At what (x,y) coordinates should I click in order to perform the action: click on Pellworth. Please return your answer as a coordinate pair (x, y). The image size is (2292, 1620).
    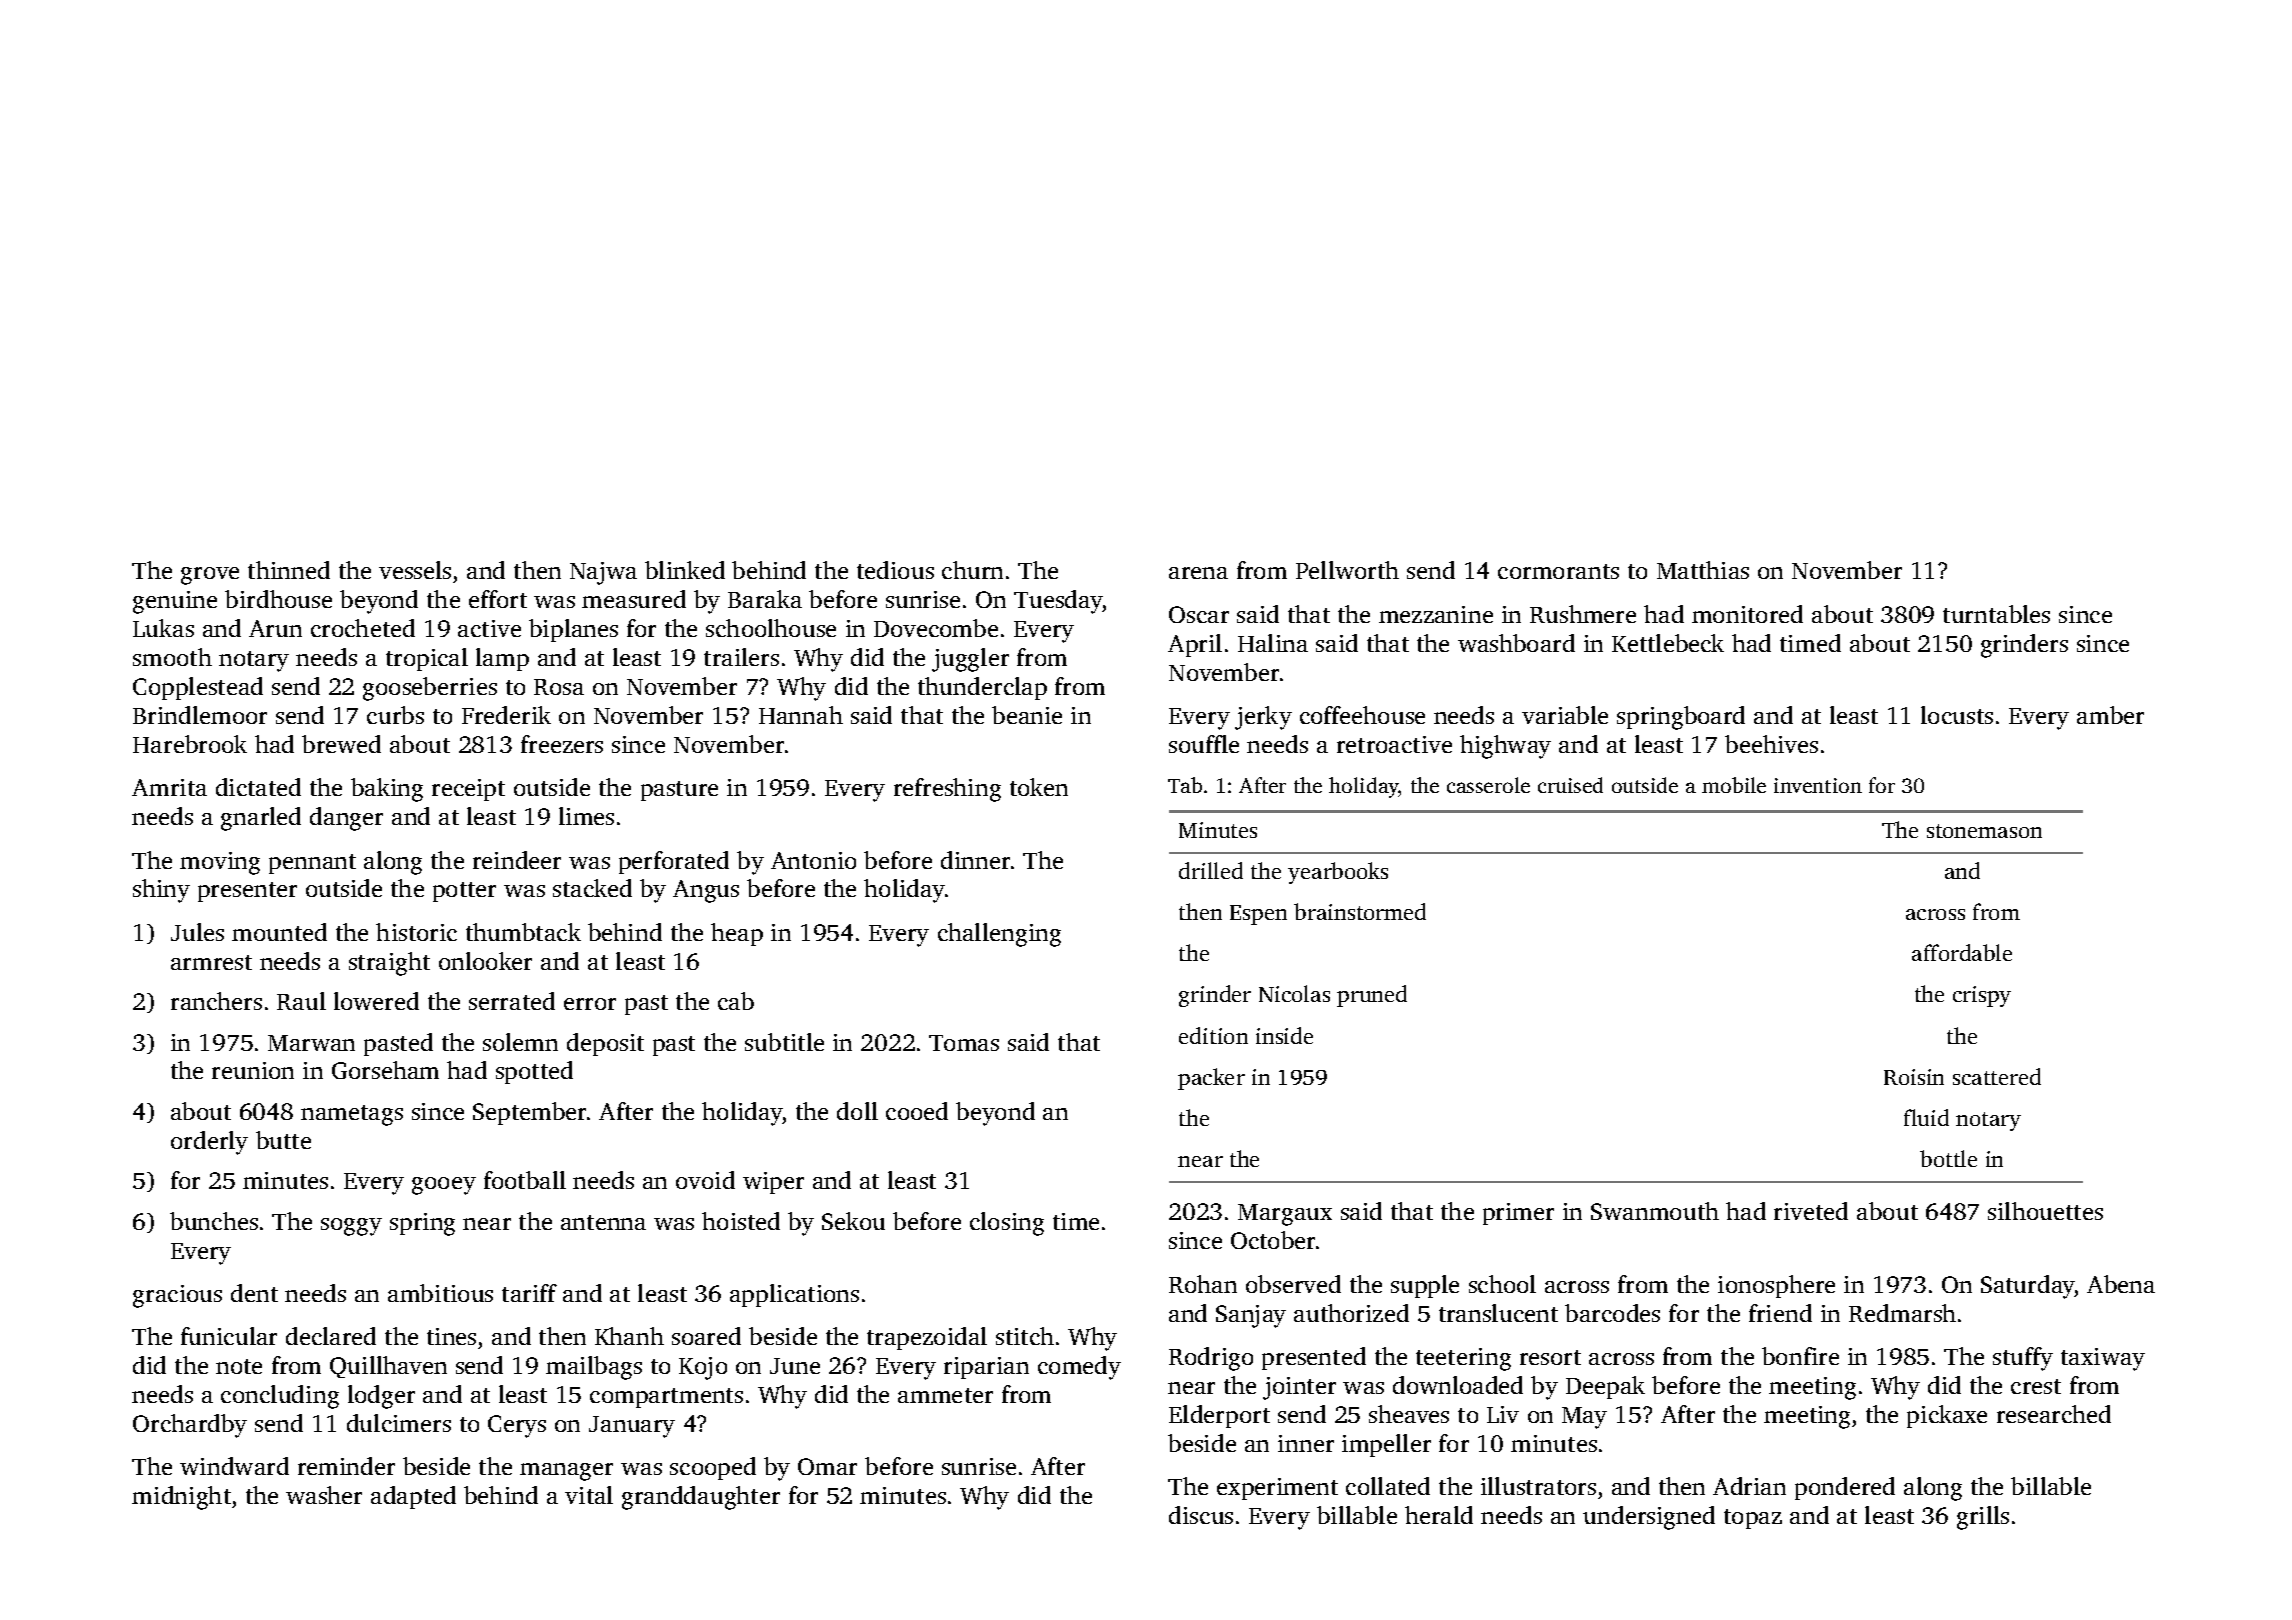
    Looking at the image, I should click on (1347, 570).
